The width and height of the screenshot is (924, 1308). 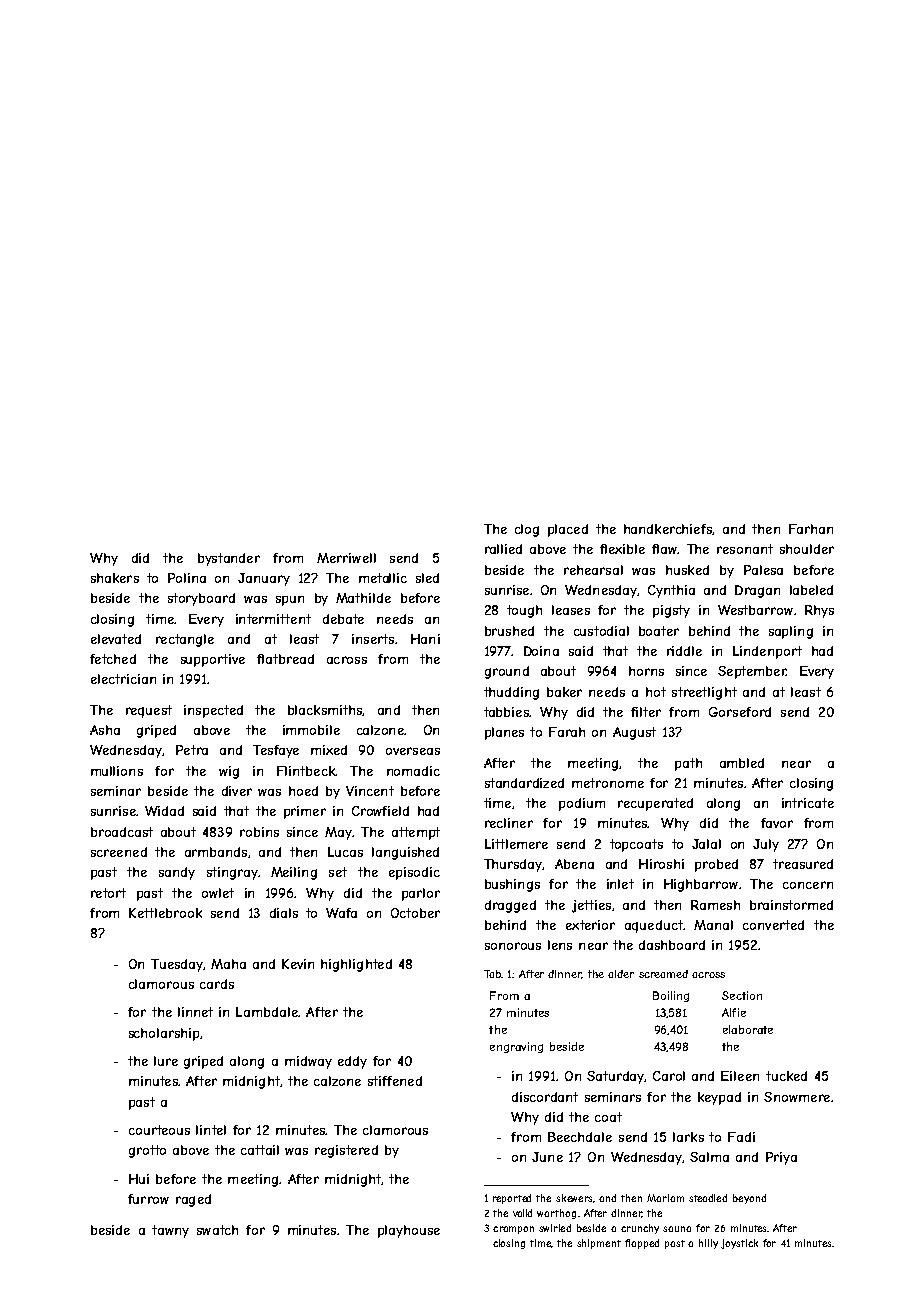 What do you see at coordinates (503, 549) in the screenshot?
I see `rallied` at bounding box center [503, 549].
